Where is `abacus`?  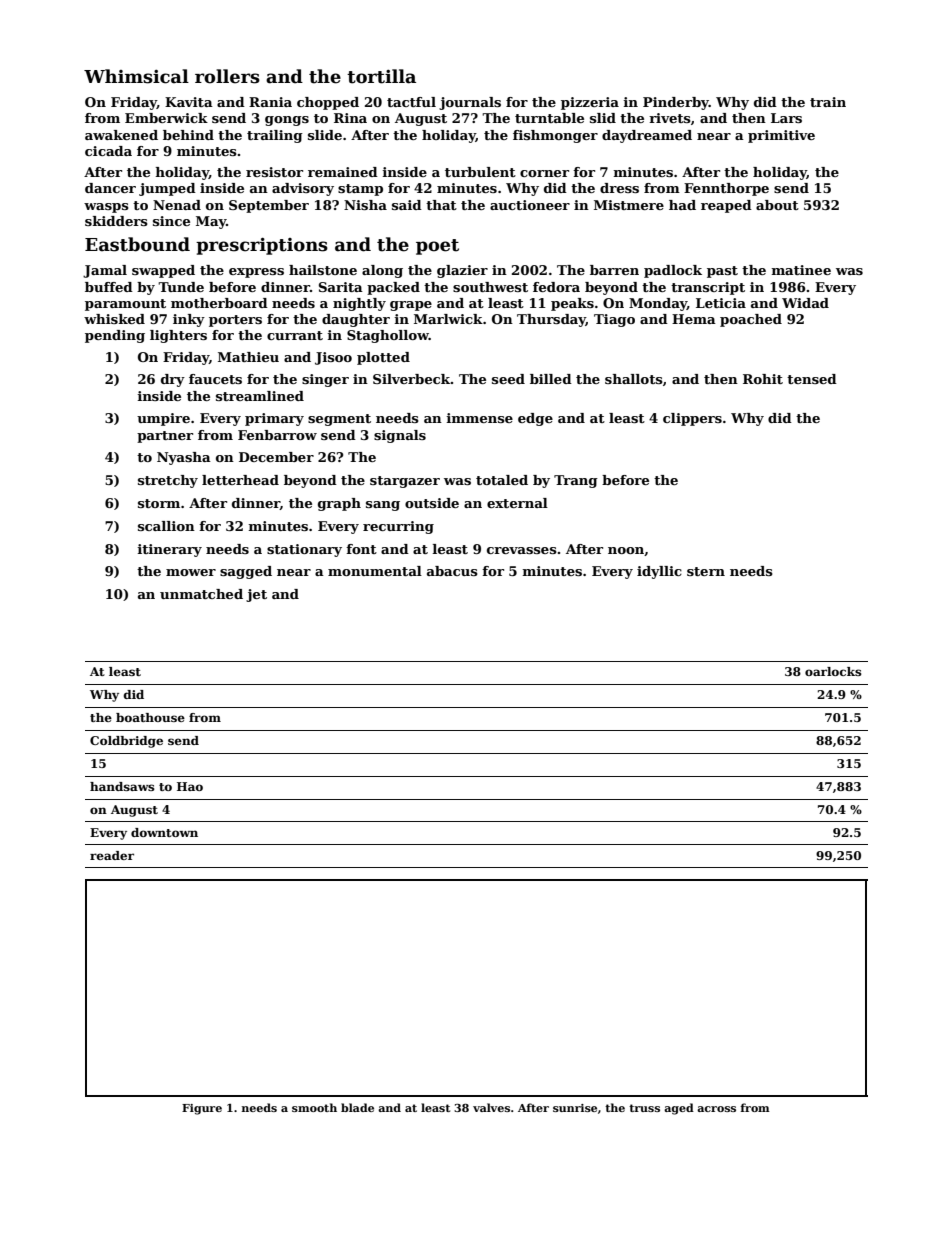
abacus is located at coordinates (452, 571).
